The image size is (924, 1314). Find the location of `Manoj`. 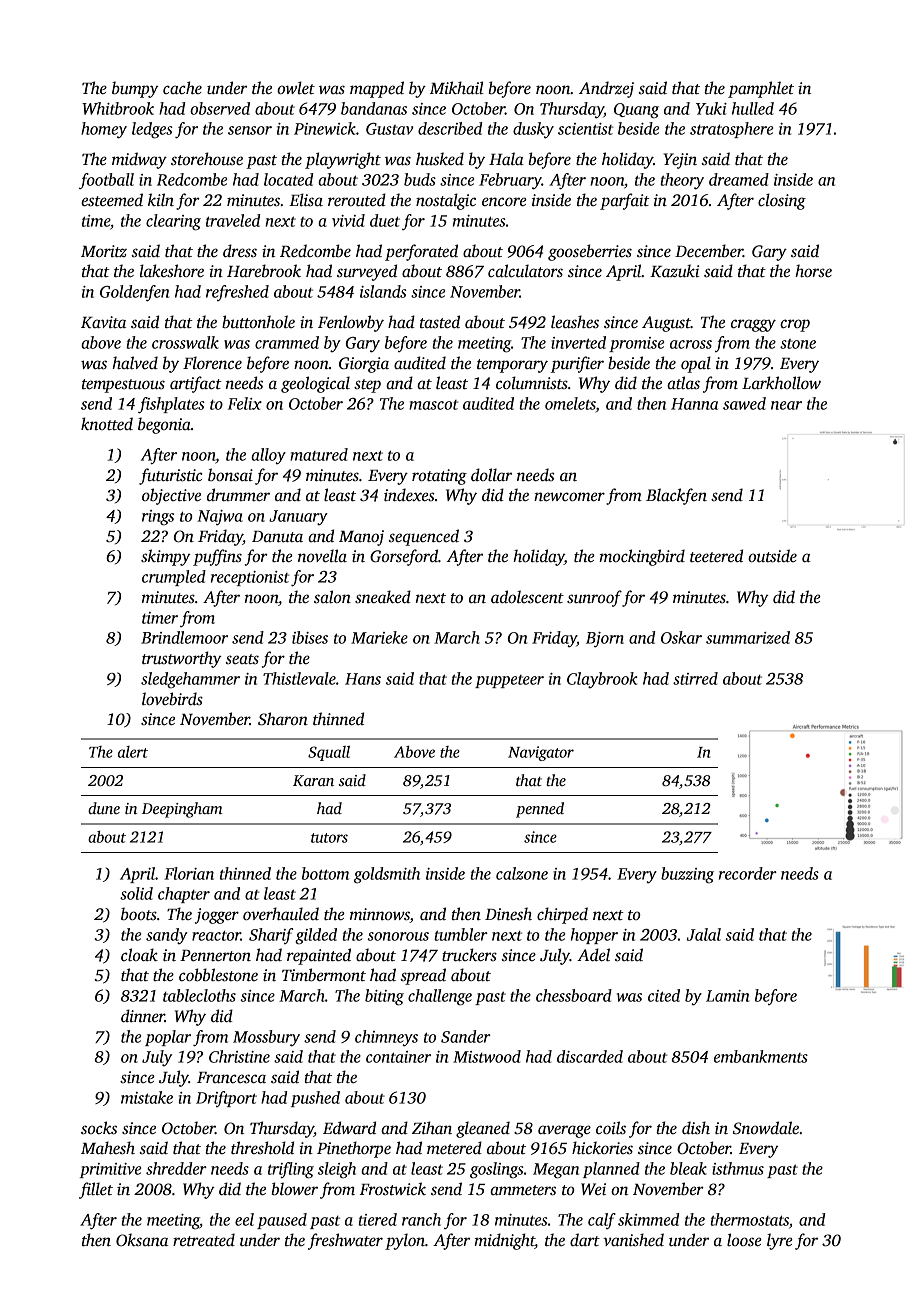

Manoj is located at coordinates (361, 538).
